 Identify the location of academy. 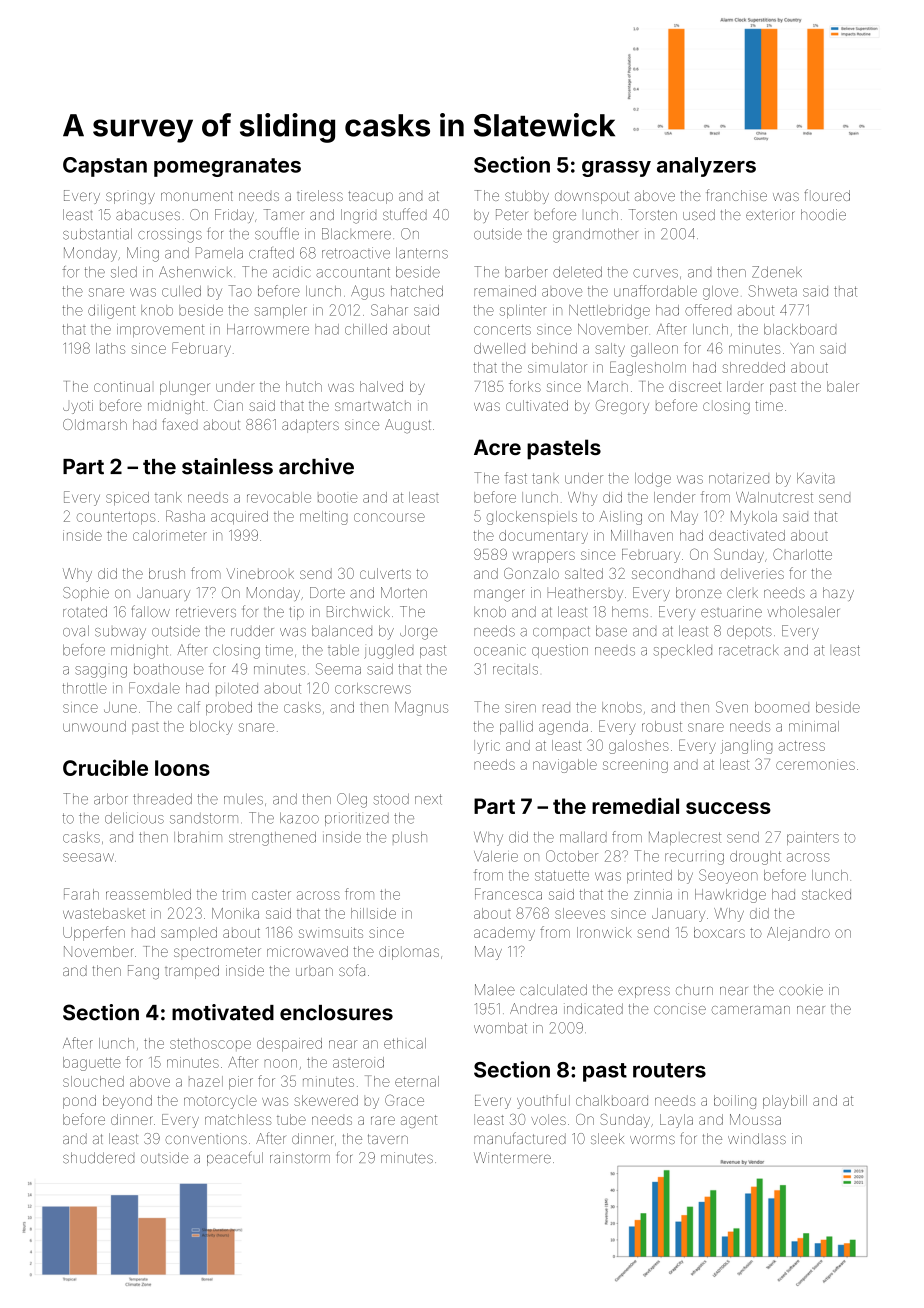
(504, 934).
